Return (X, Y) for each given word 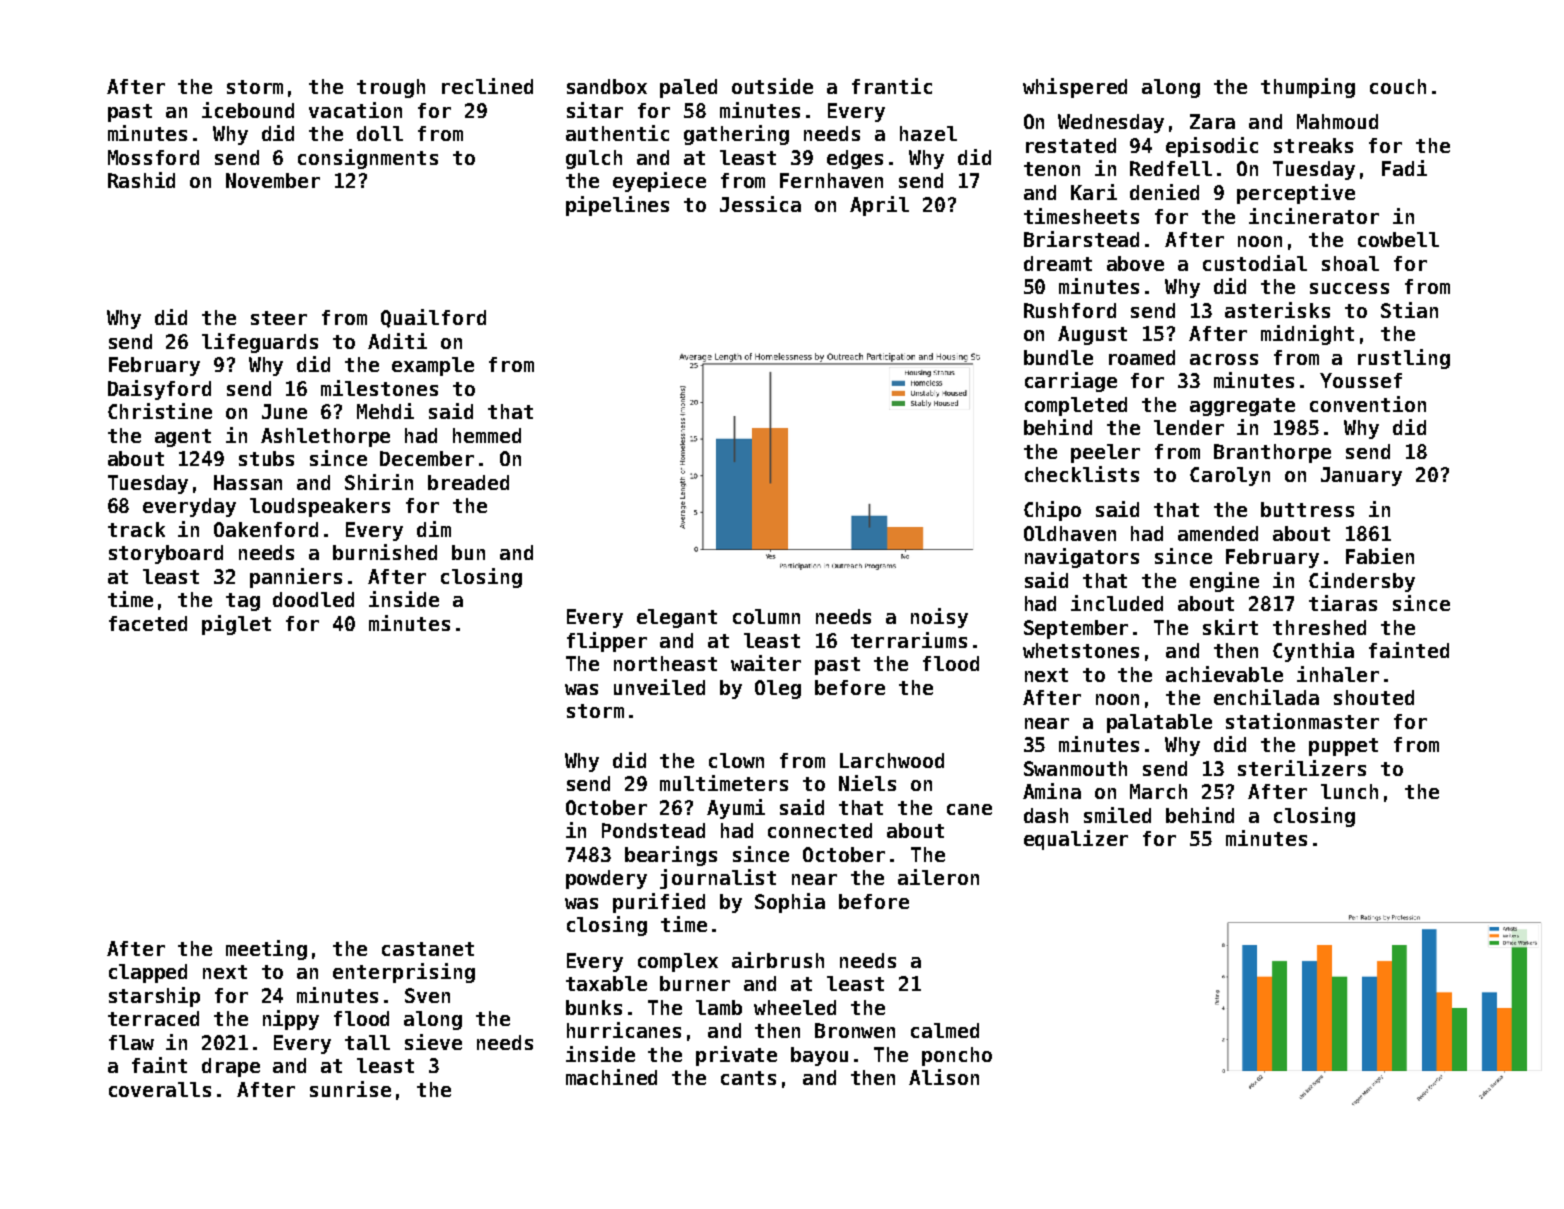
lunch (1349, 791)
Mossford (153, 157)
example (433, 366)
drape (231, 1067)
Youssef (1361, 380)
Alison (944, 1077)
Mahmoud (1337, 121)
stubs (266, 458)
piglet (236, 625)
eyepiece (659, 182)
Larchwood (892, 760)
